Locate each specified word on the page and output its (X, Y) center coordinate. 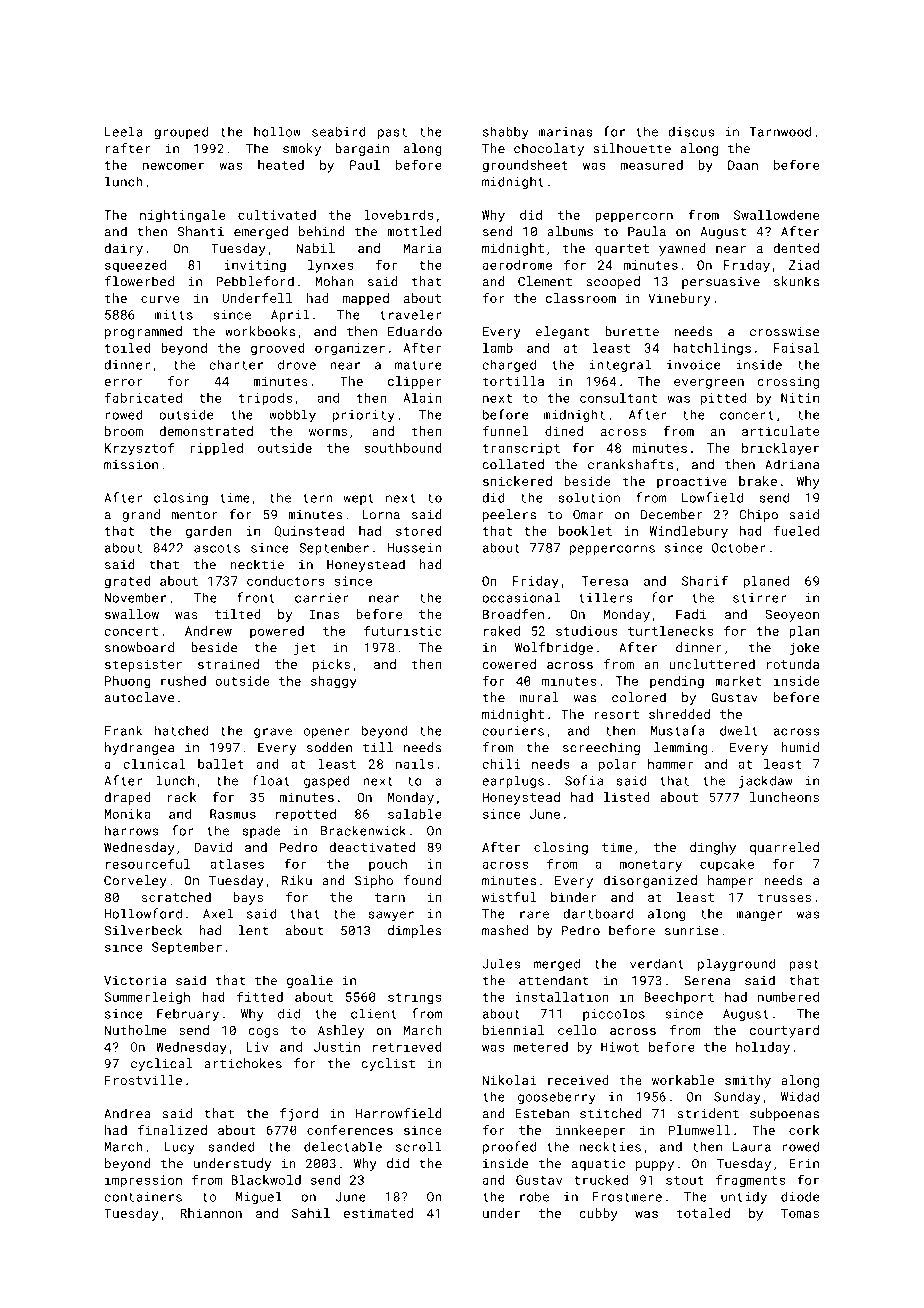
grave (273, 733)
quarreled (784, 848)
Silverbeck (143, 930)
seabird (339, 131)
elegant (562, 332)
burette (632, 331)
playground (736, 965)
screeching (601, 748)
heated (281, 165)
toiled (127, 348)
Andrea (127, 1113)
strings (415, 998)
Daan (743, 165)
